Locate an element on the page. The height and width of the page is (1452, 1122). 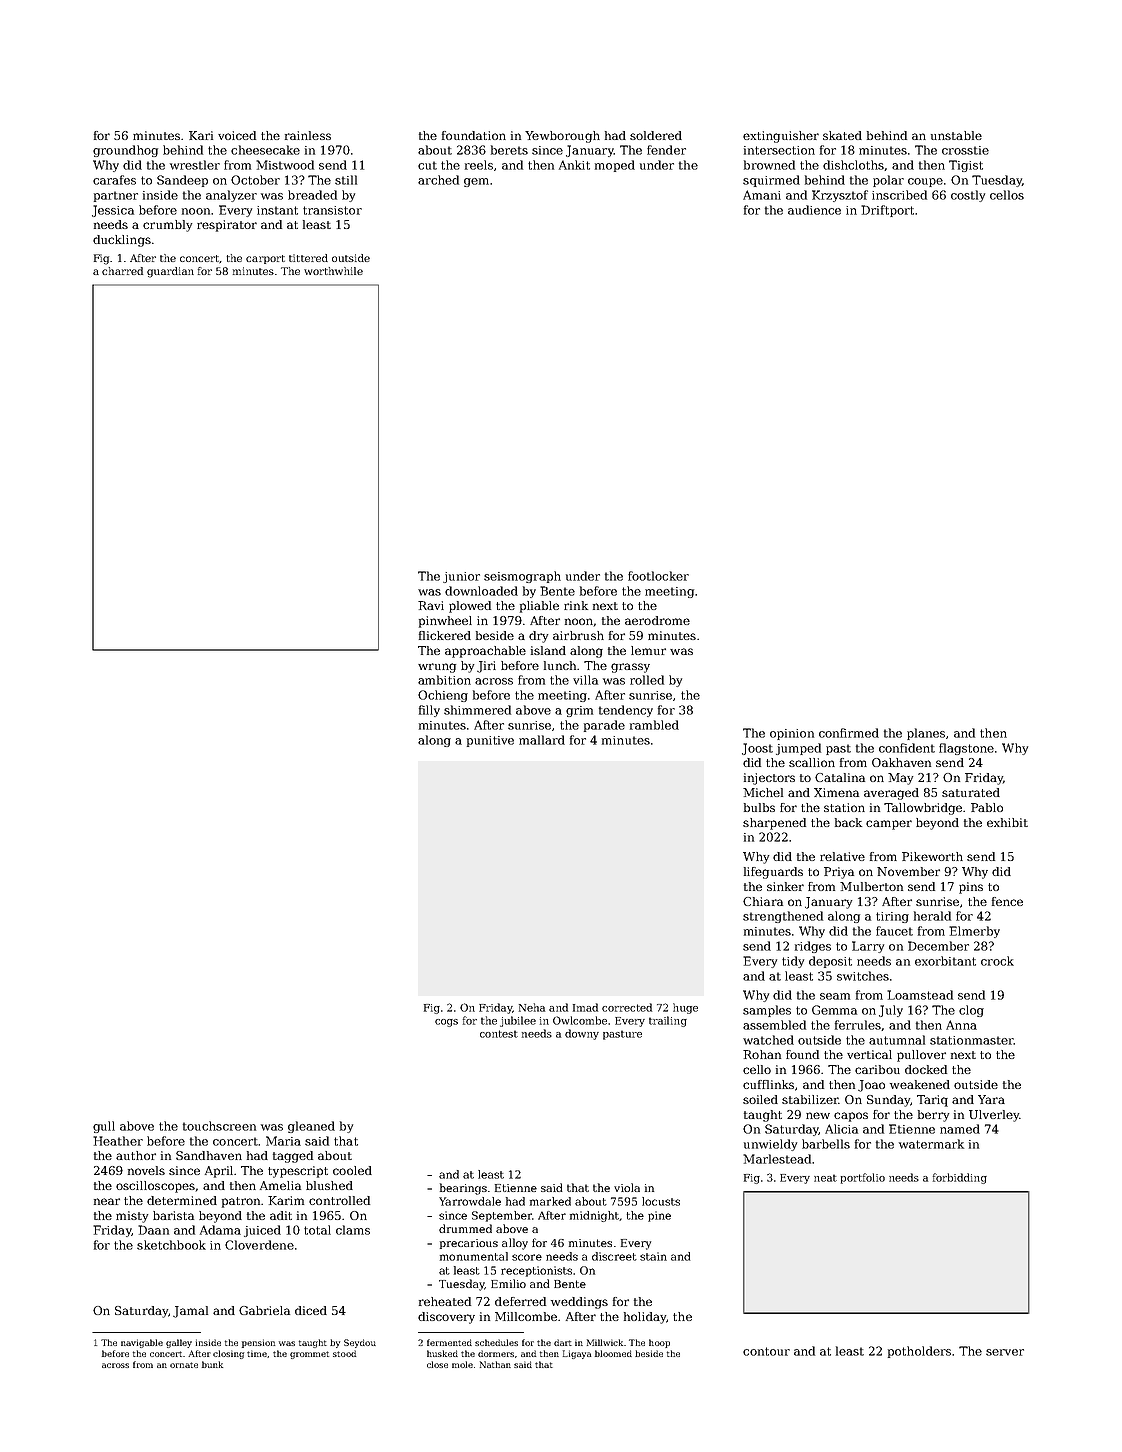
filly is located at coordinates (429, 711).
